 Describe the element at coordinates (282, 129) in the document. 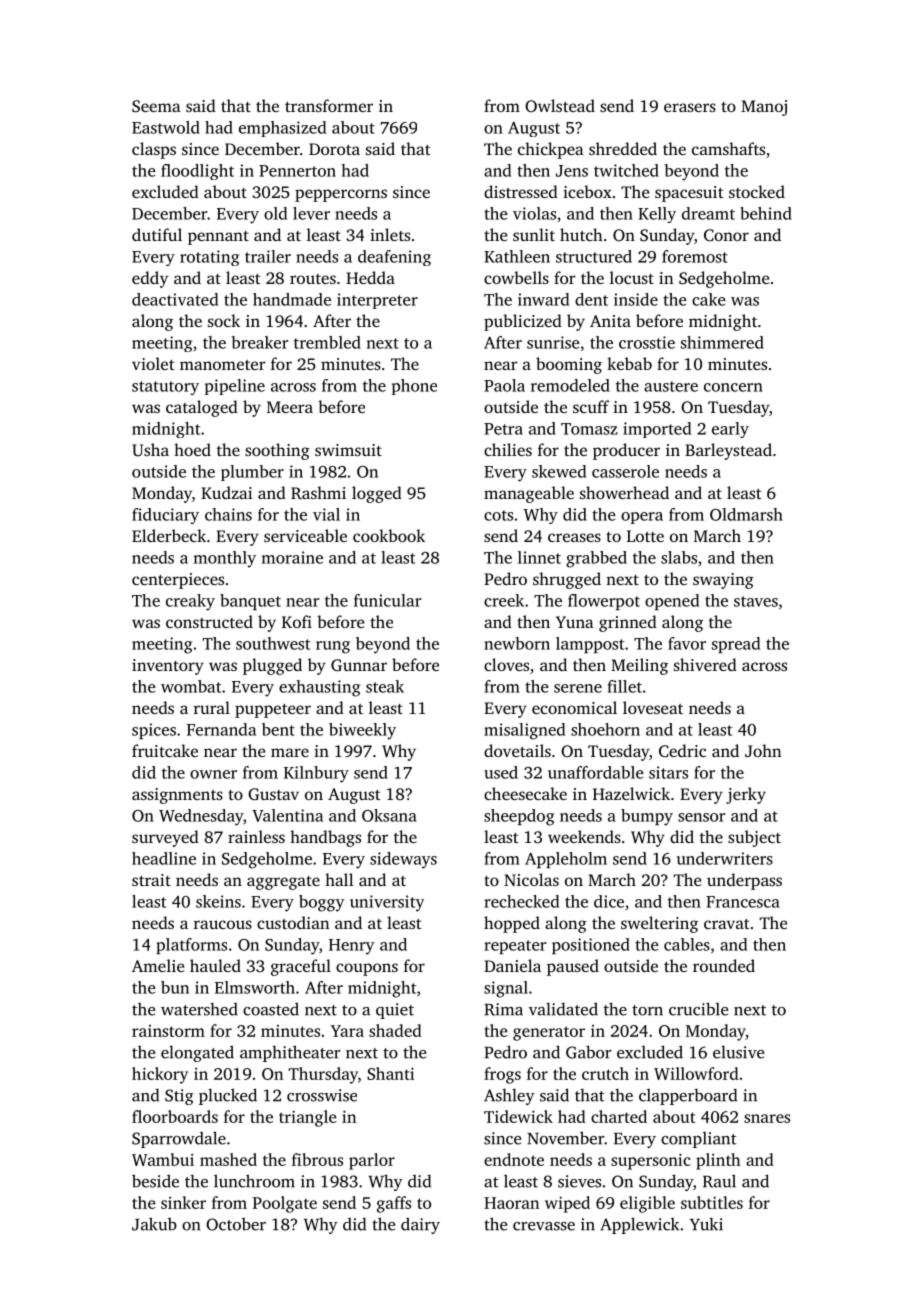

I see `emphasized` at that location.
